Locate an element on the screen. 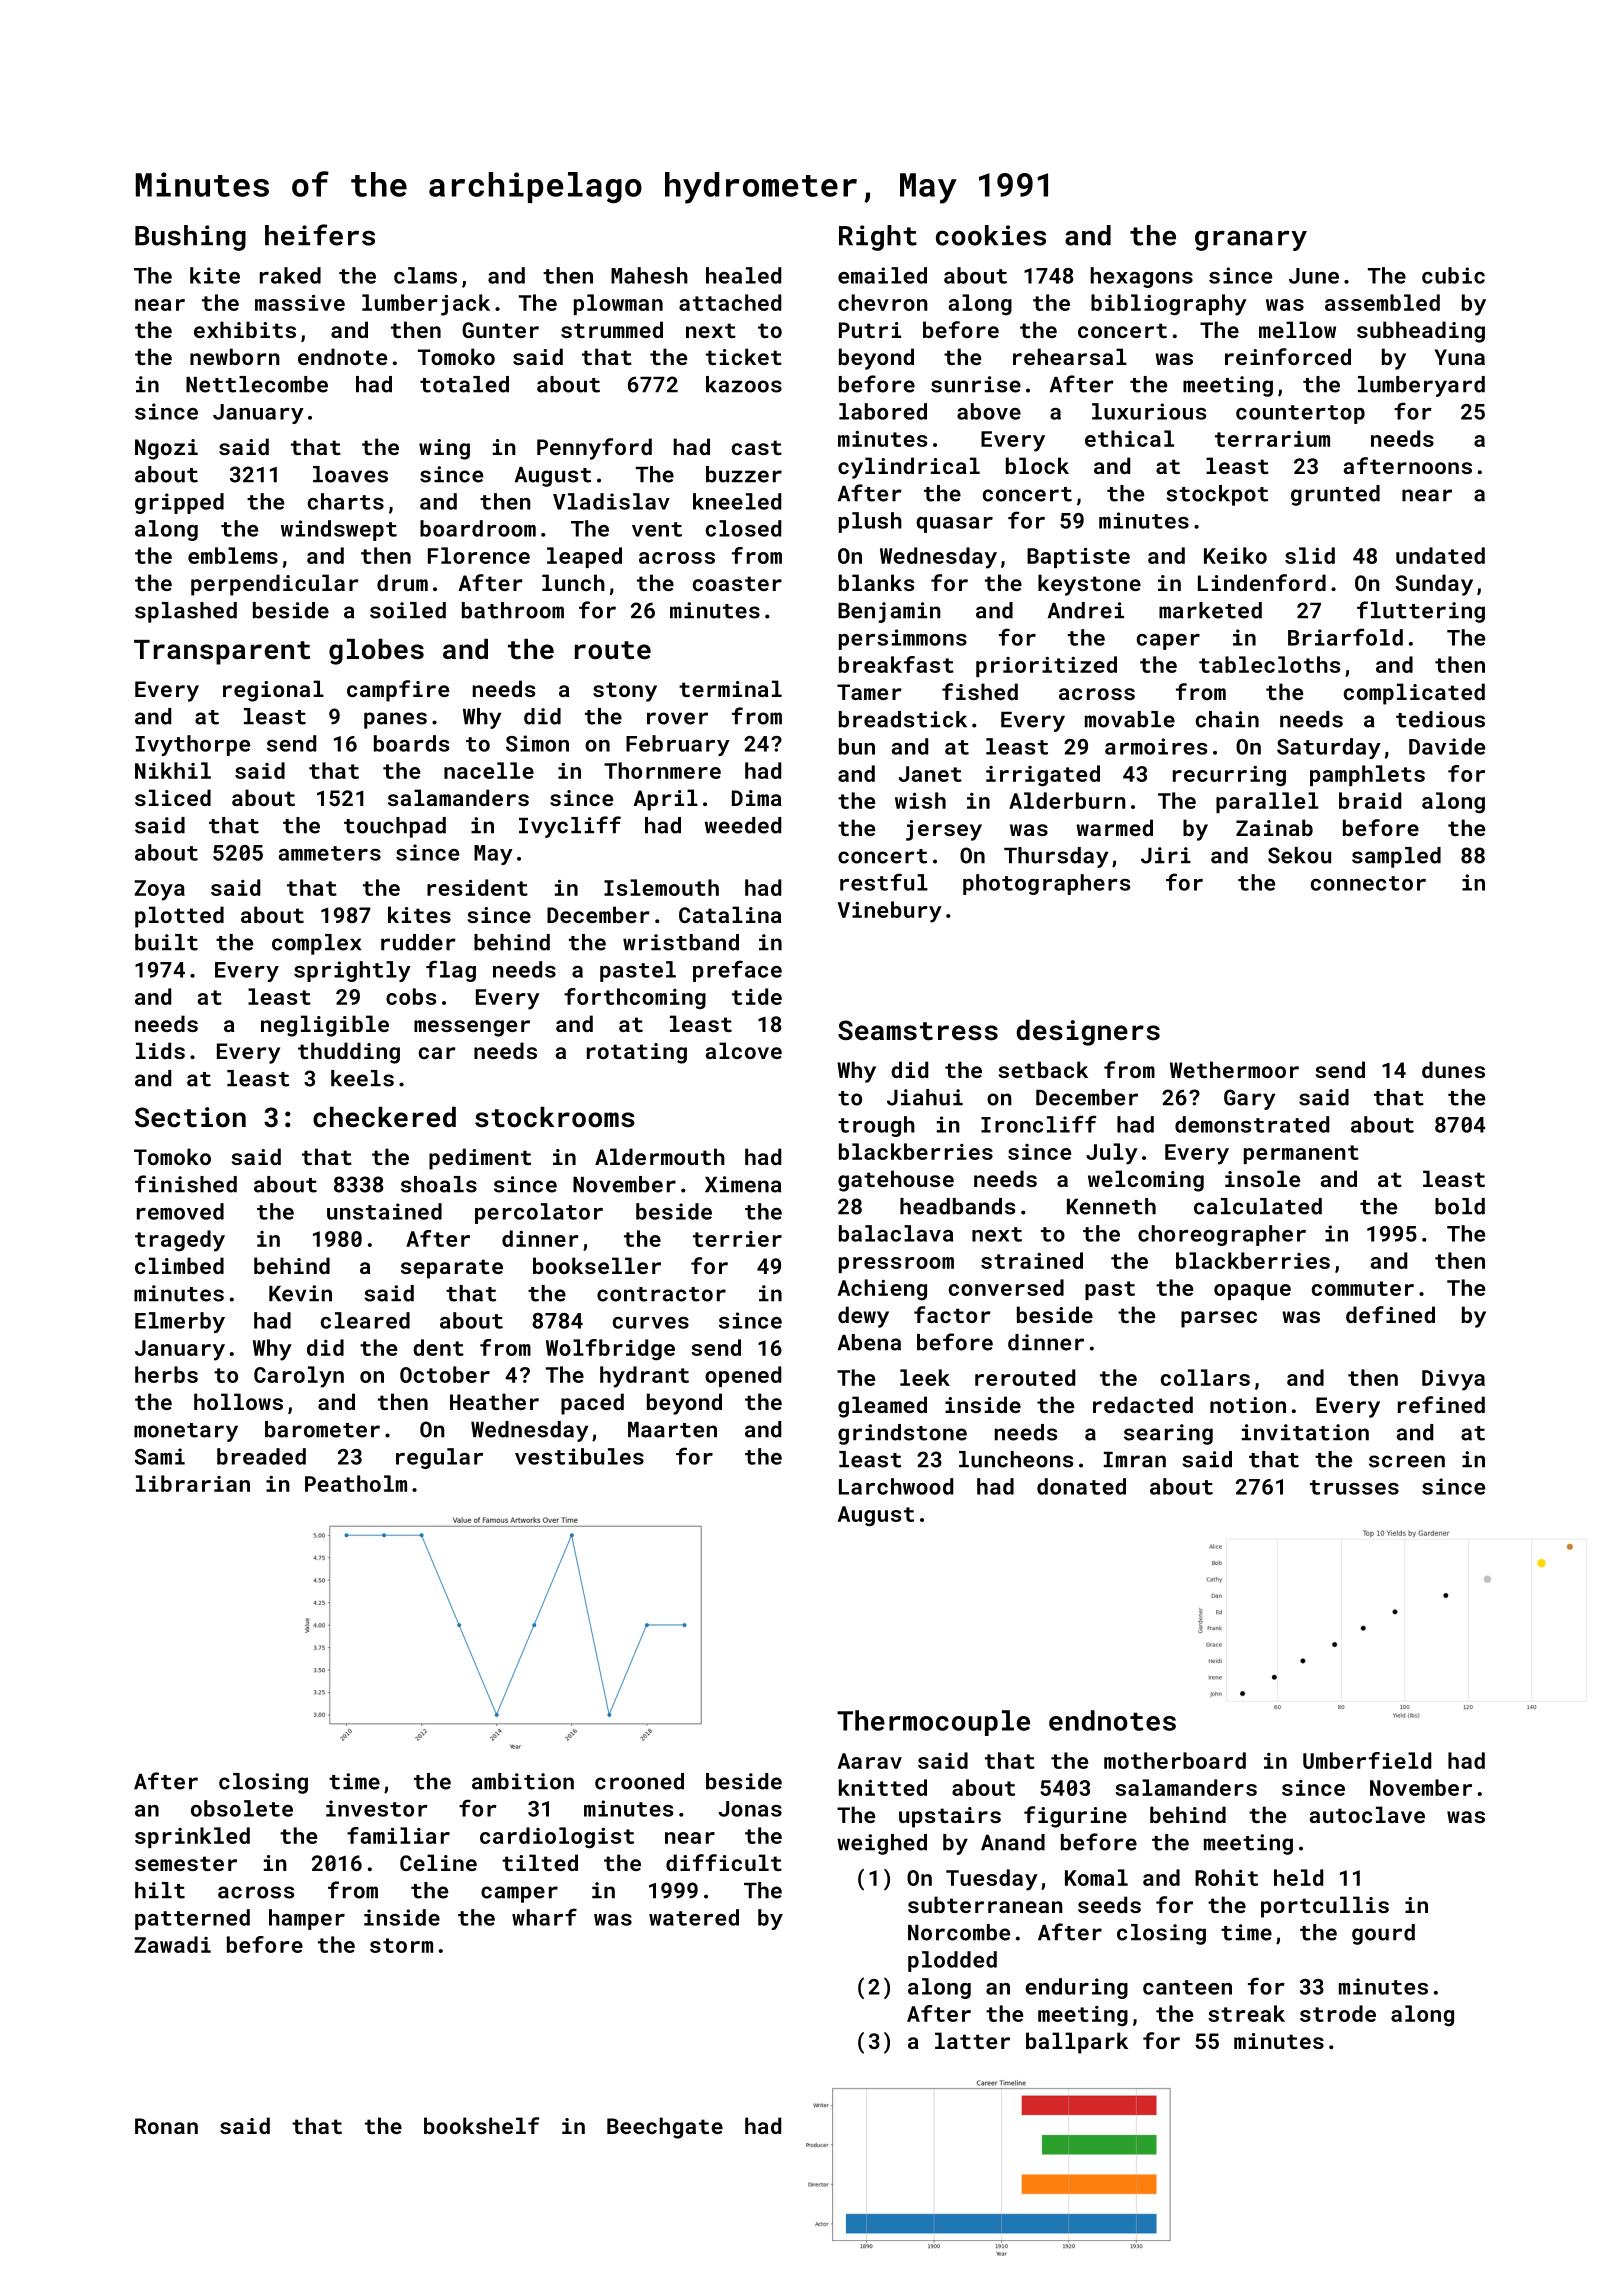 The width and height of the screenshot is (1620, 2292). Aarav is located at coordinates (870, 1761).
